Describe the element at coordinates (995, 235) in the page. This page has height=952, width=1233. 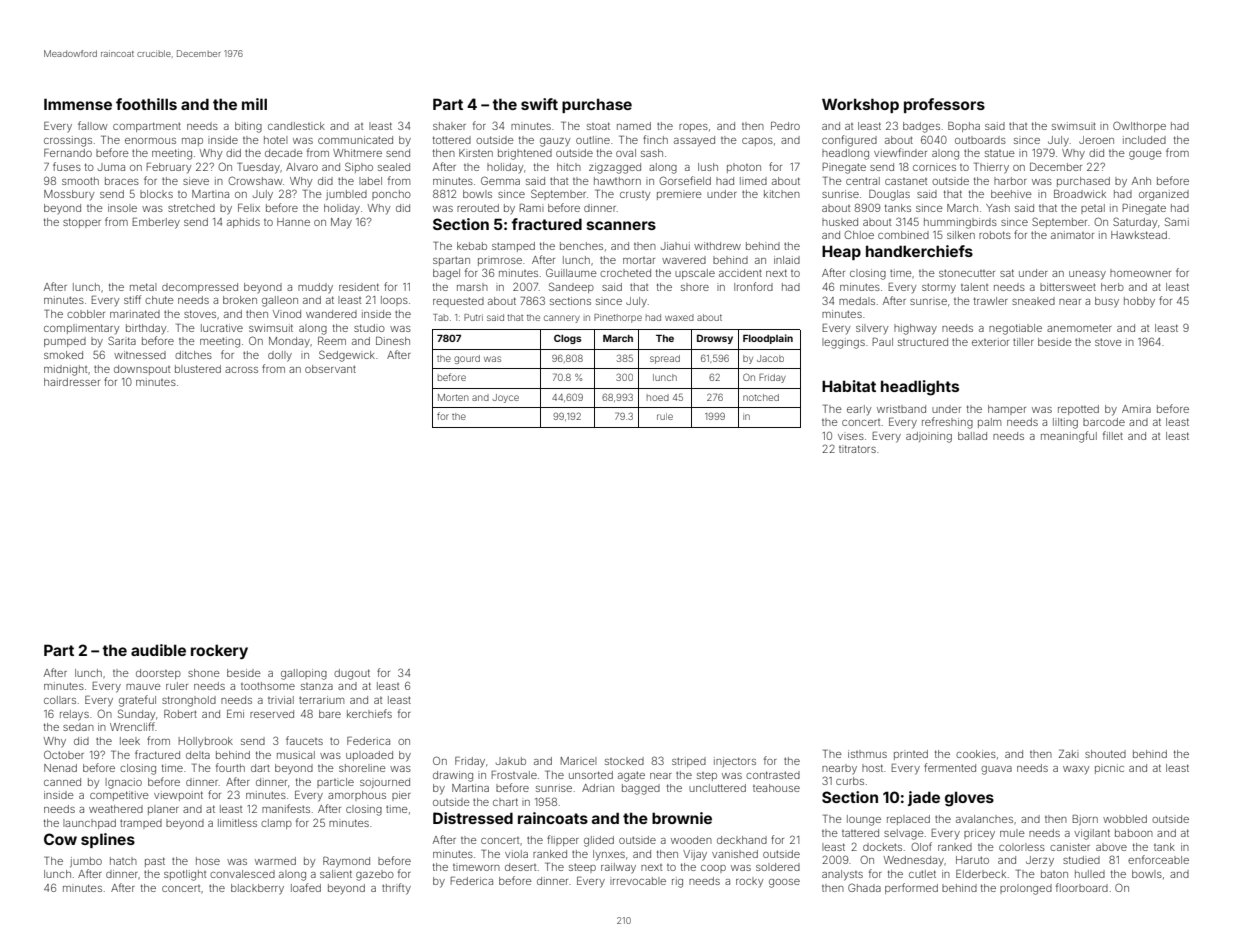
I see `robots` at that location.
